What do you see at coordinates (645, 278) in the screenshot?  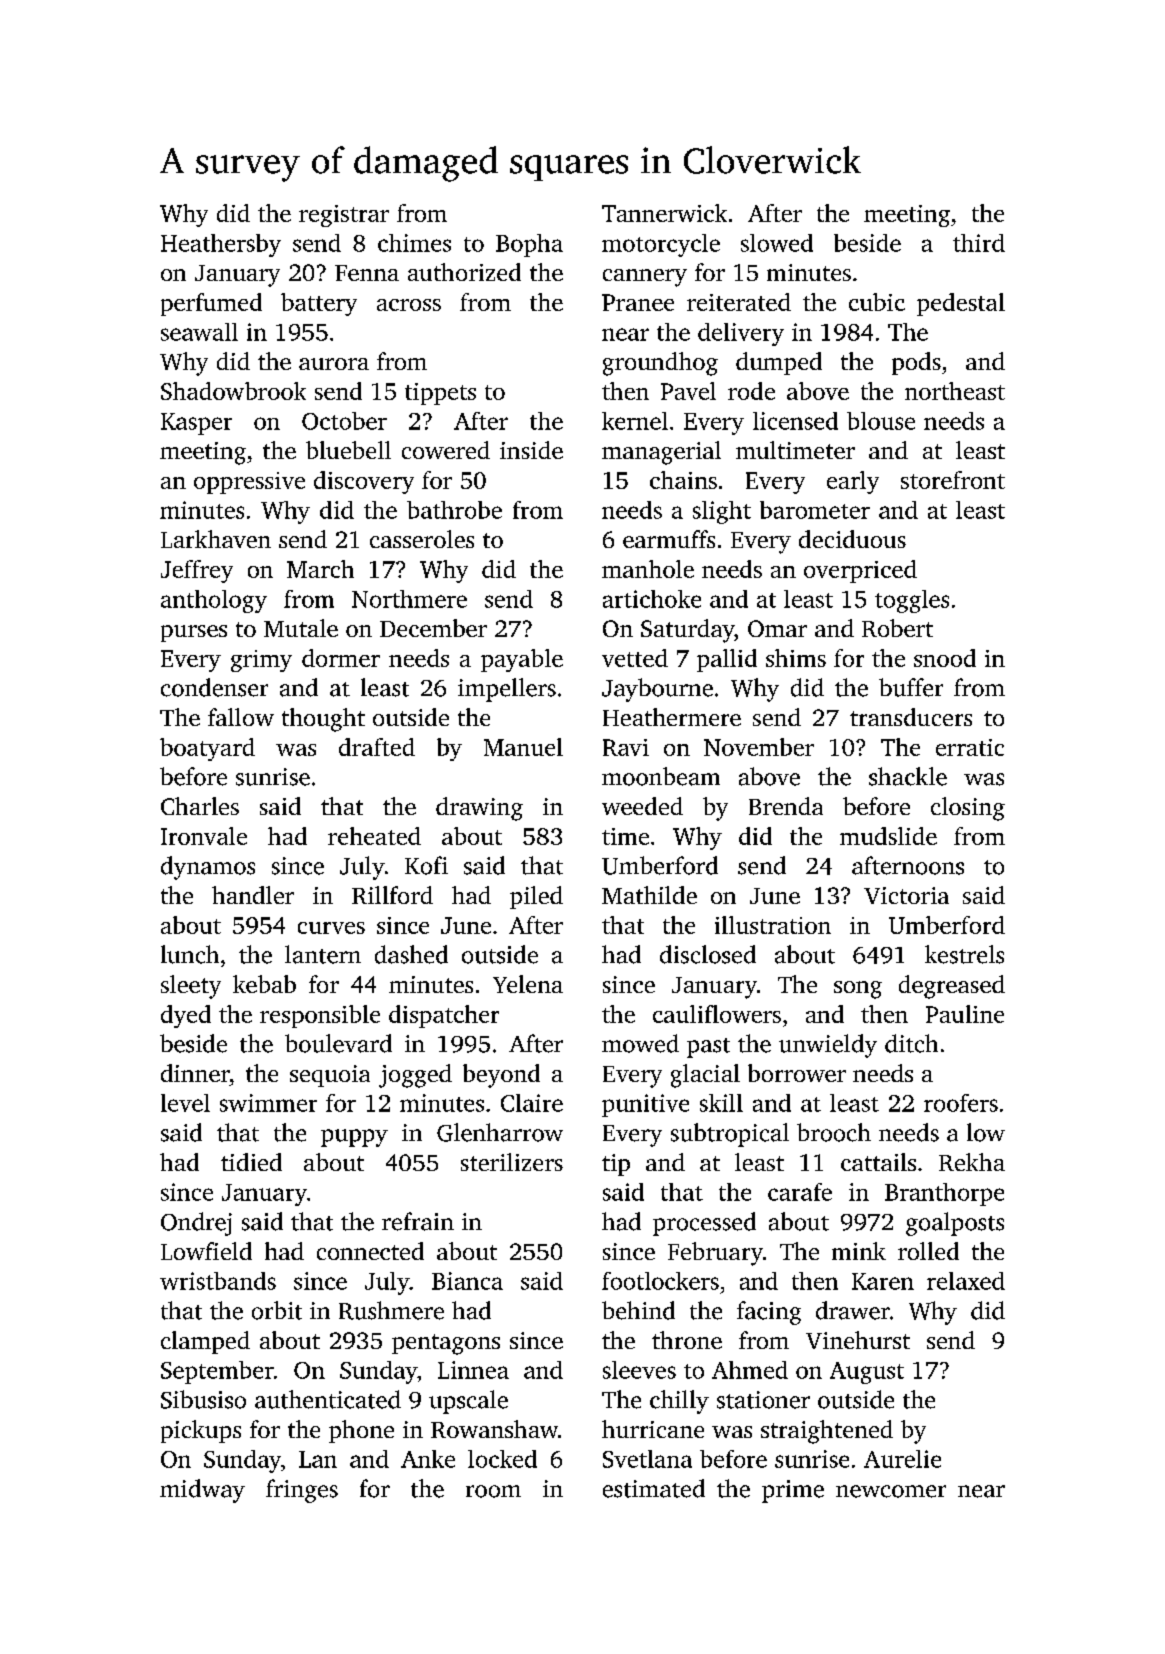 I see `cannery` at bounding box center [645, 278].
